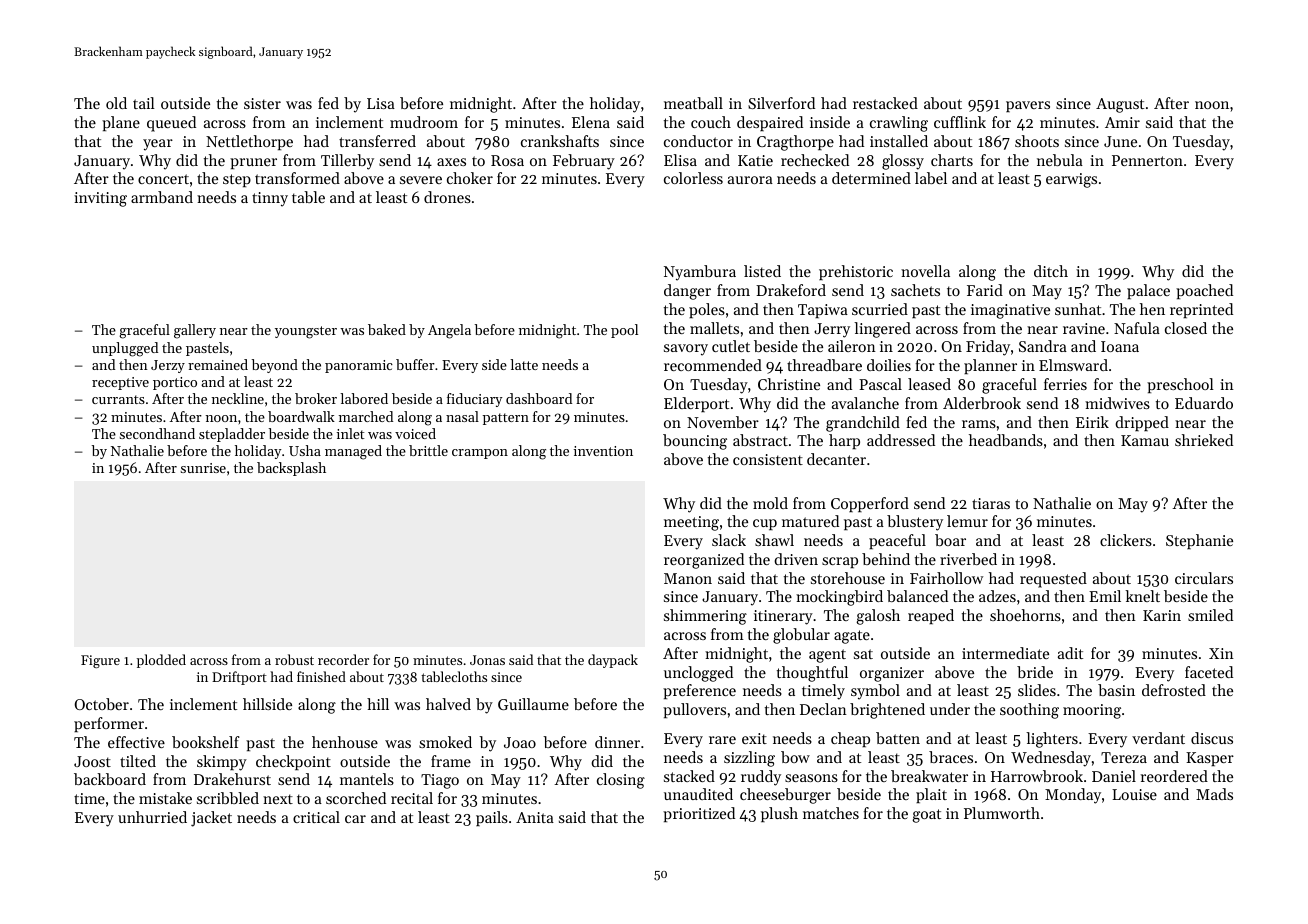 The width and height of the screenshot is (1308, 924). I want to click on unhurried, so click(152, 817).
